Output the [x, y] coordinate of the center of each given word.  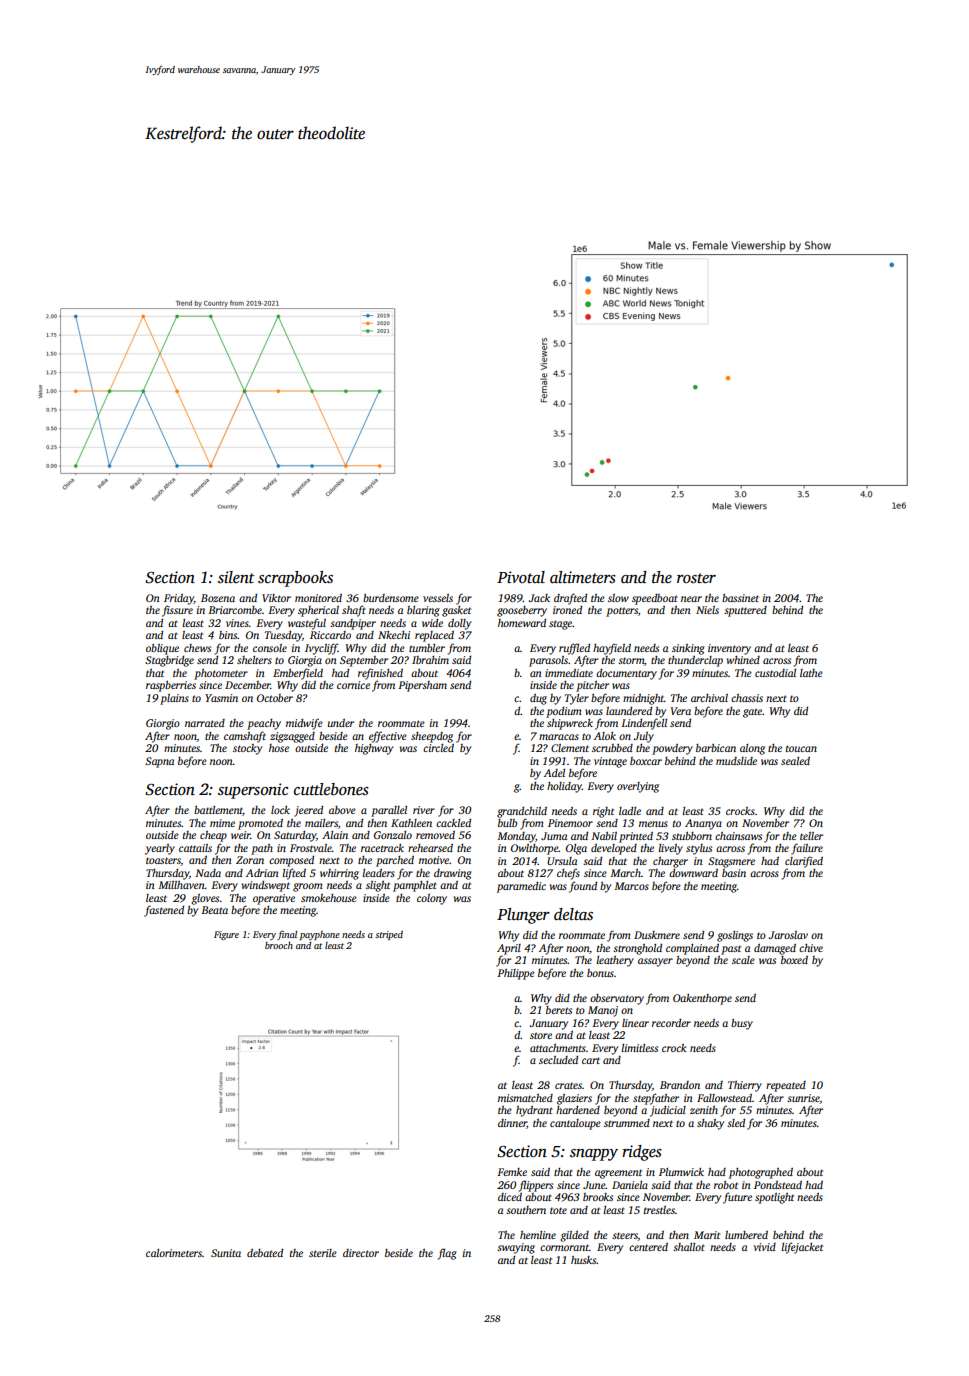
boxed [794, 960]
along [752, 749]
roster [696, 578]
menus [653, 824]
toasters [163, 861]
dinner [512, 1124]
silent [236, 577]
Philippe [516, 974]
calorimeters [174, 1253]
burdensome [391, 598]
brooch [279, 945]
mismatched [525, 1098]
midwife [304, 724]
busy [742, 1024]
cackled [453, 823]
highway [374, 749]
